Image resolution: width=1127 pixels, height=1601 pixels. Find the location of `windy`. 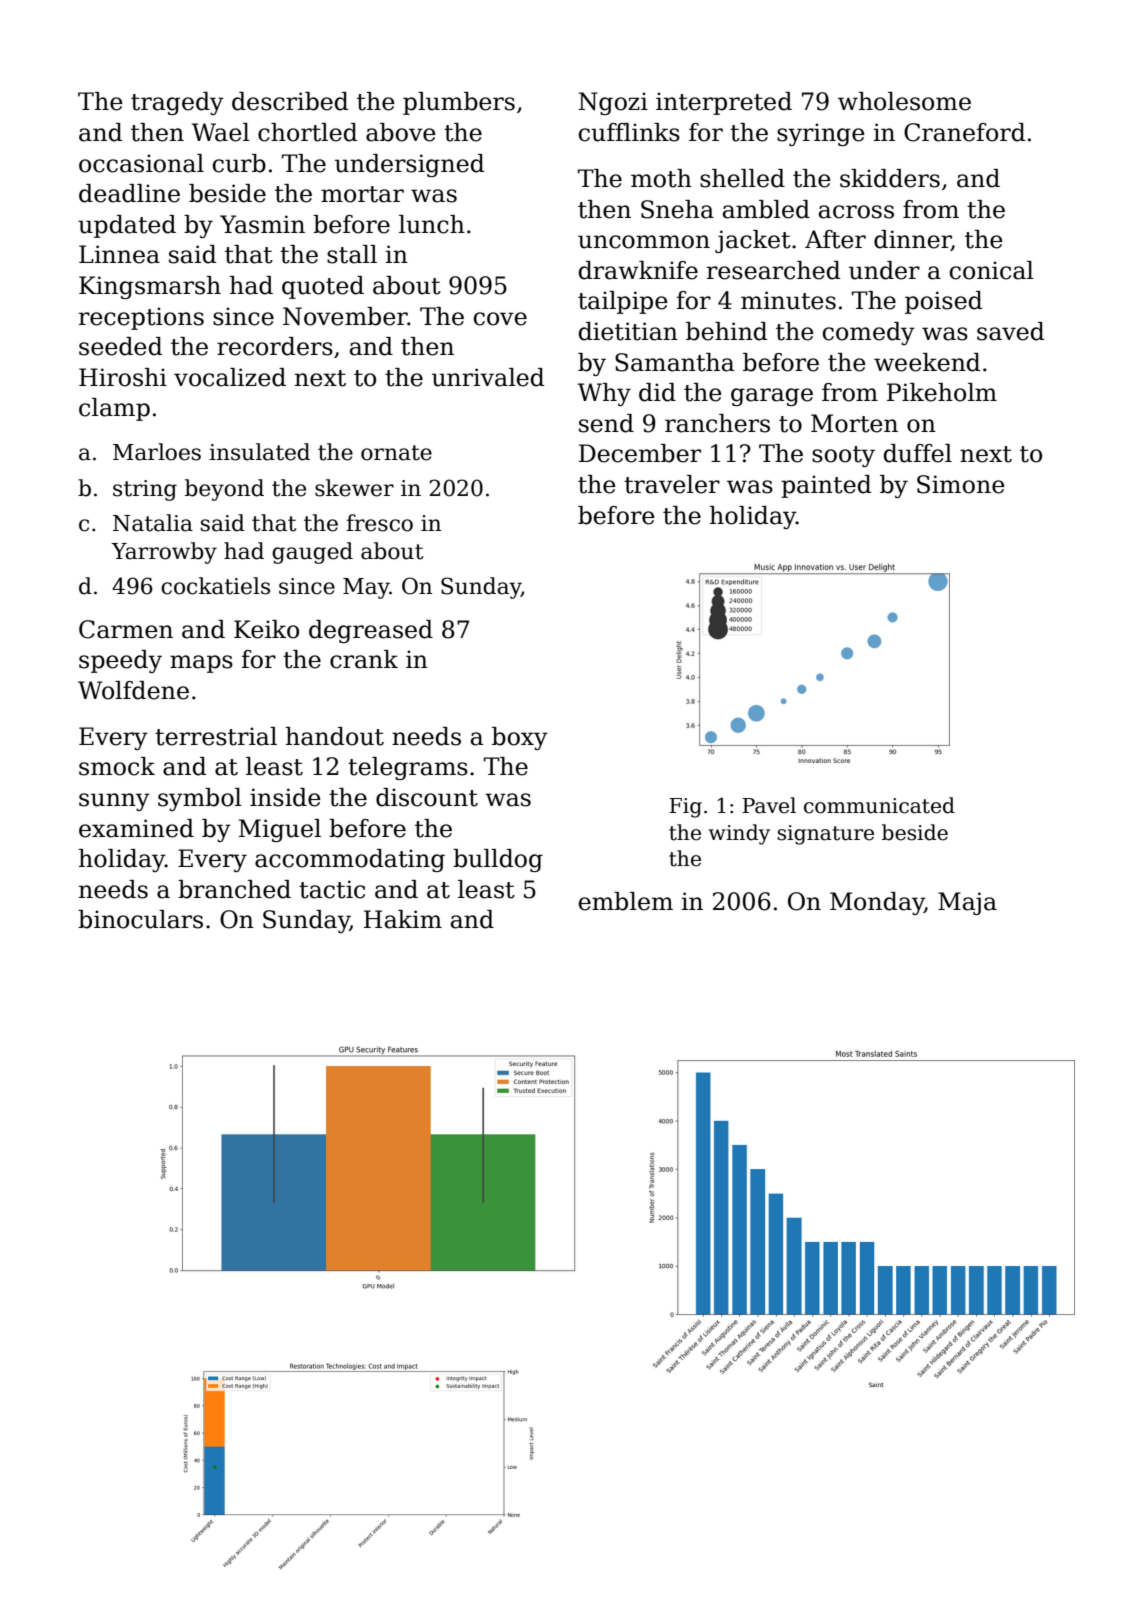

windy is located at coordinates (739, 834).
